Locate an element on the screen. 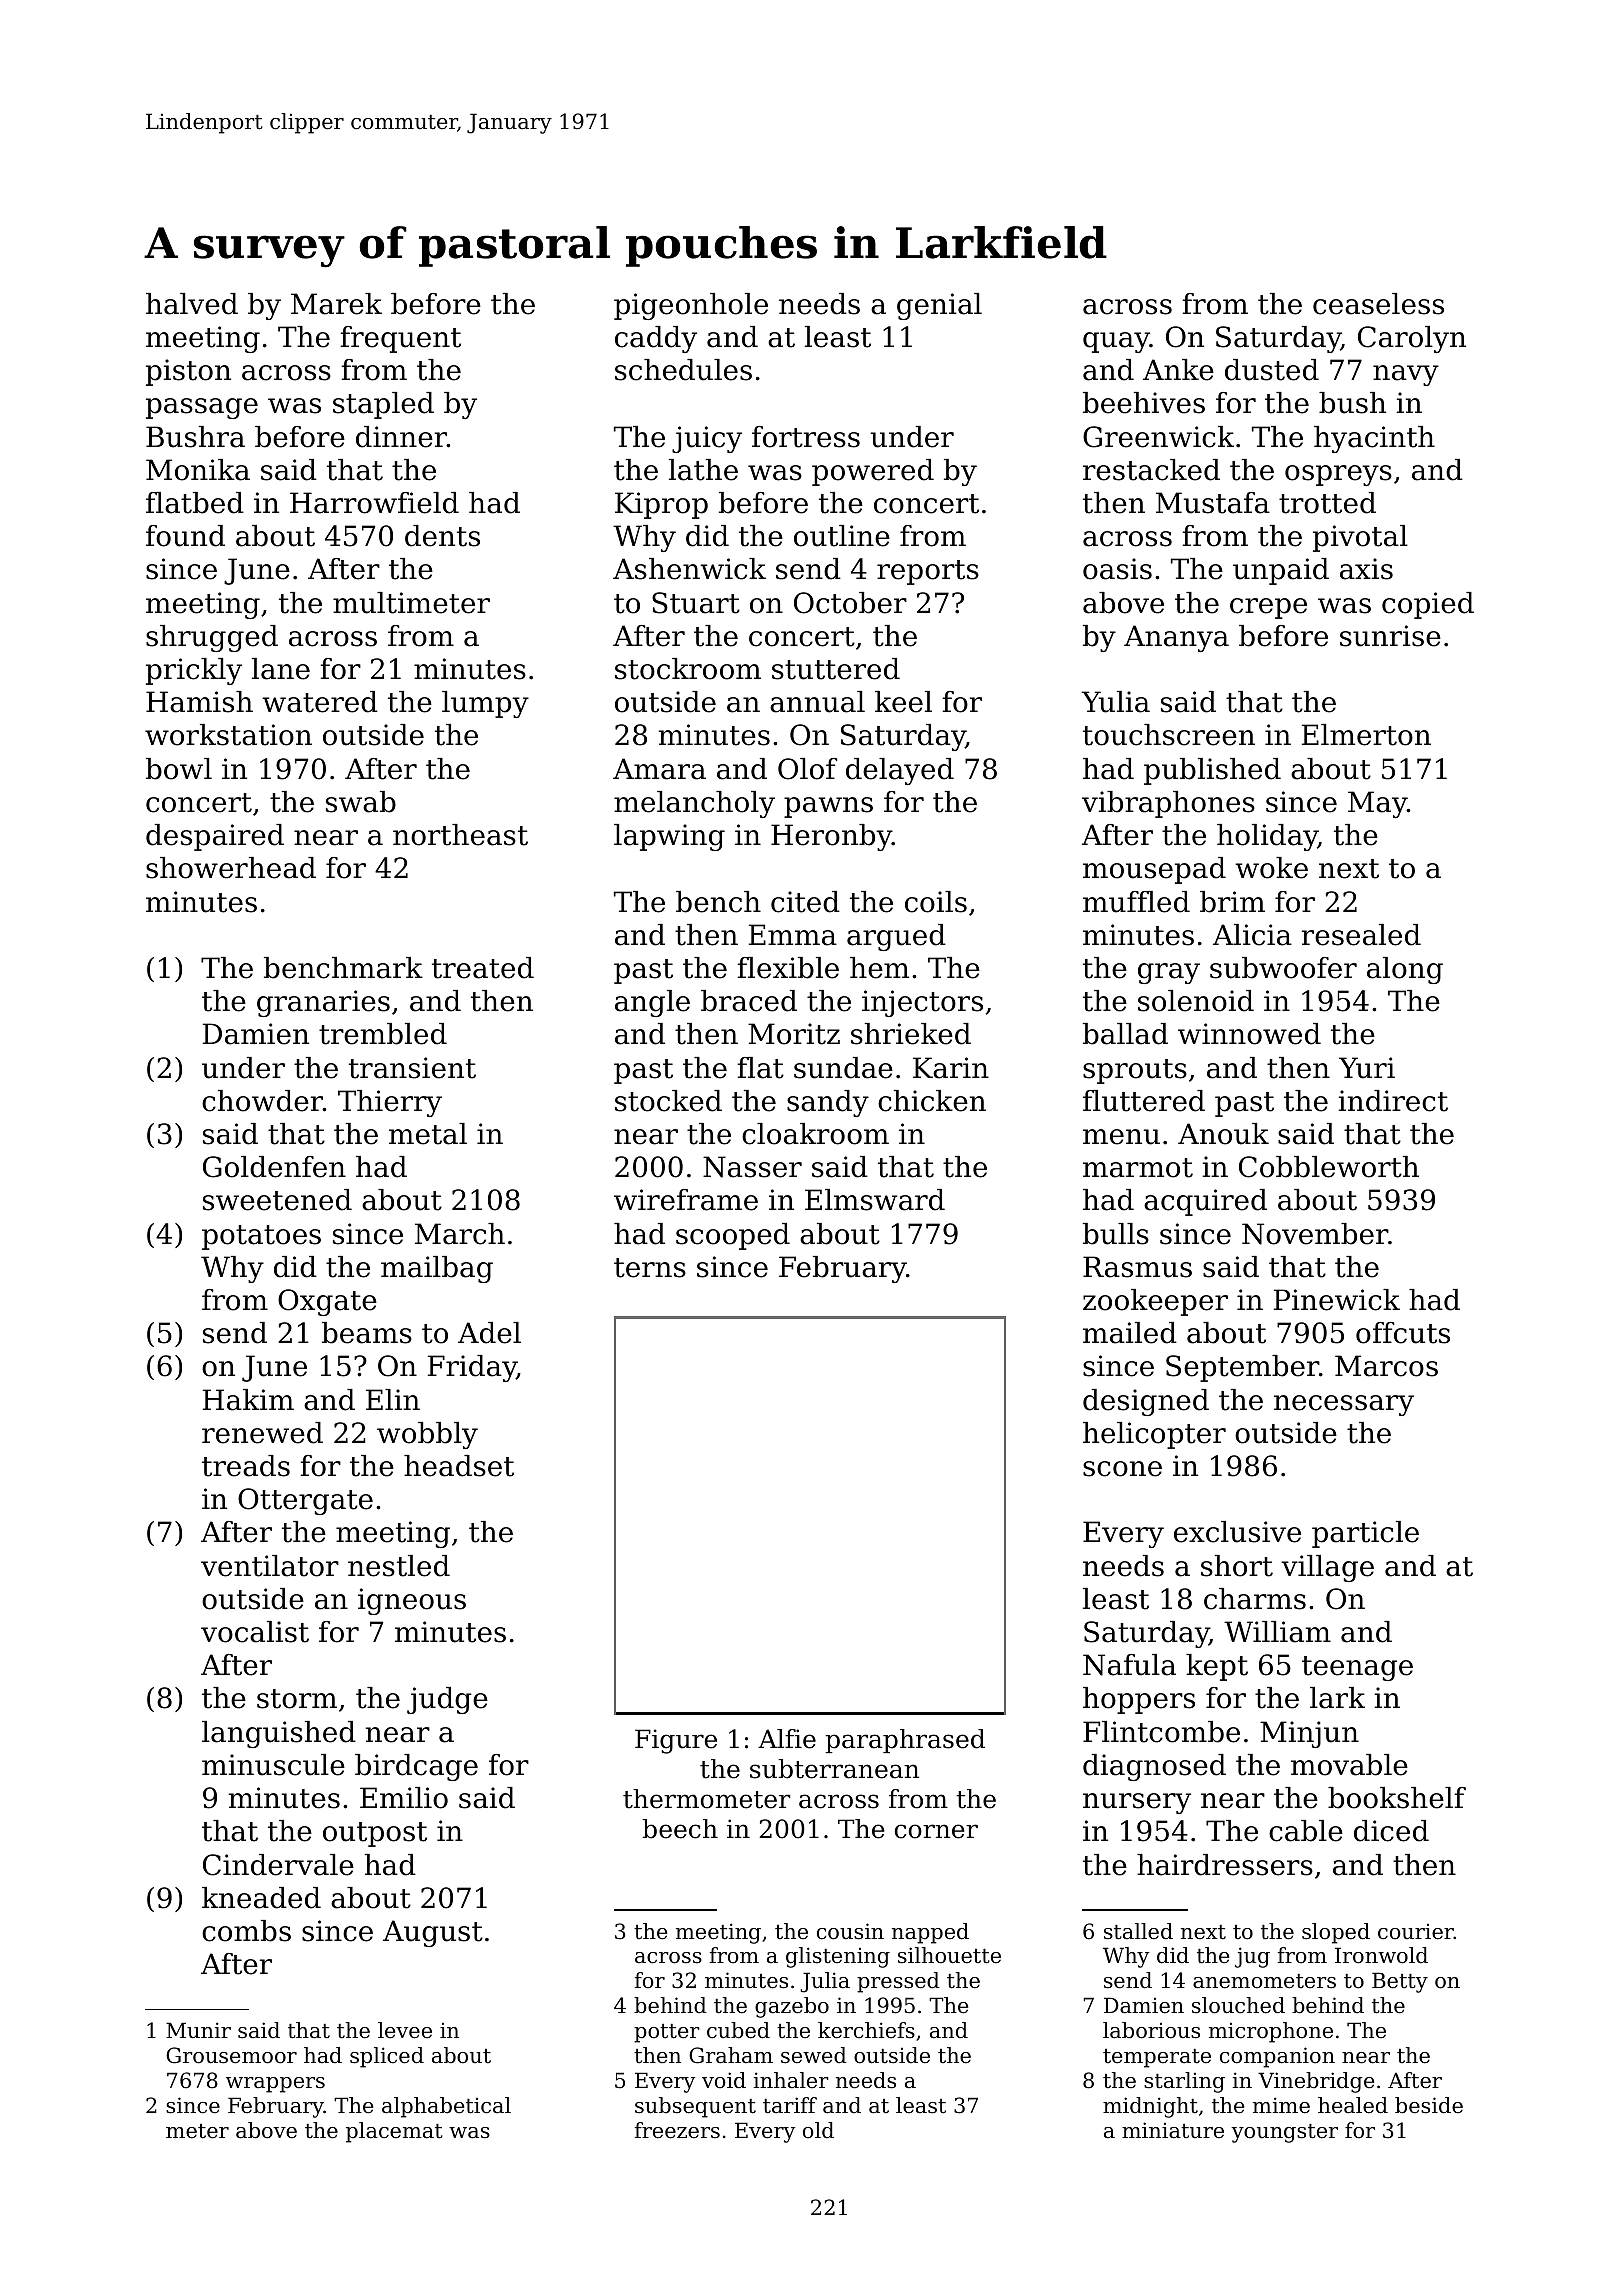  Munir is located at coordinates (198, 2030).
